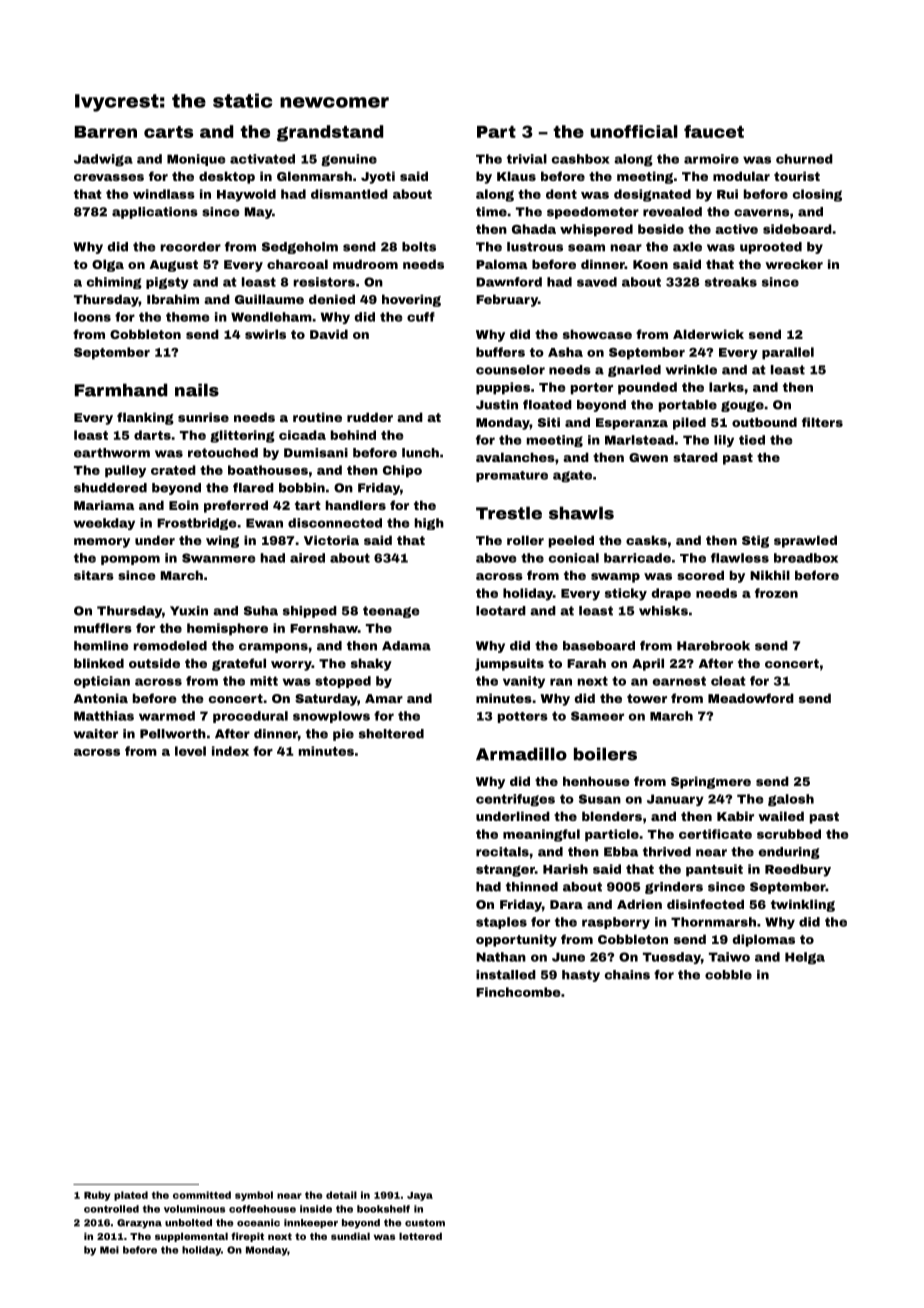 Image resolution: width=924 pixels, height=1308 pixels. Describe the element at coordinates (247, 1237) in the document. I see `firepit` at that location.
